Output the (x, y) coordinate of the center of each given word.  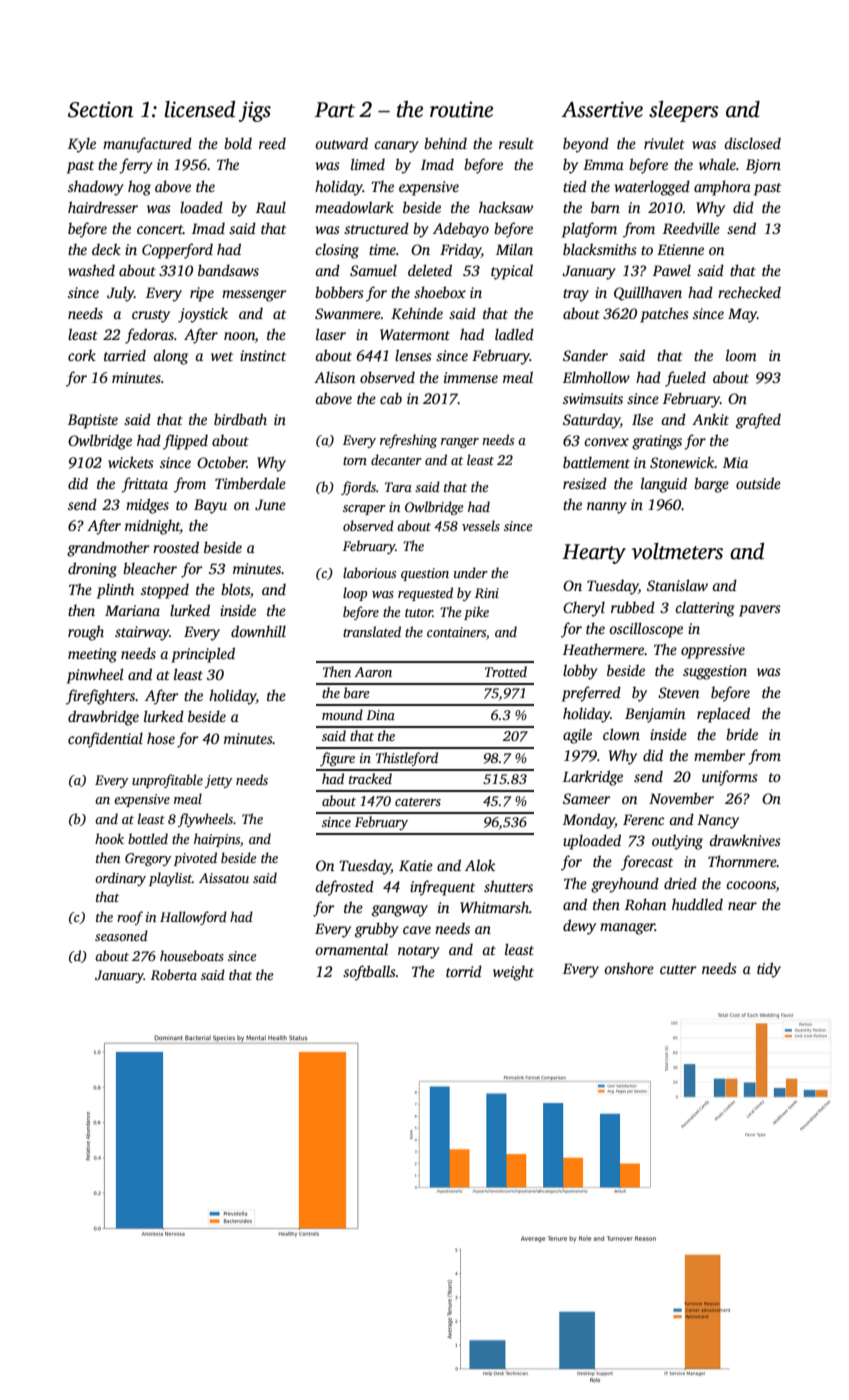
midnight (152, 527)
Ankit (710, 419)
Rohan (645, 904)
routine (461, 110)
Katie (416, 865)
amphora (722, 188)
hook (109, 838)
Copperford (177, 251)
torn (355, 461)
